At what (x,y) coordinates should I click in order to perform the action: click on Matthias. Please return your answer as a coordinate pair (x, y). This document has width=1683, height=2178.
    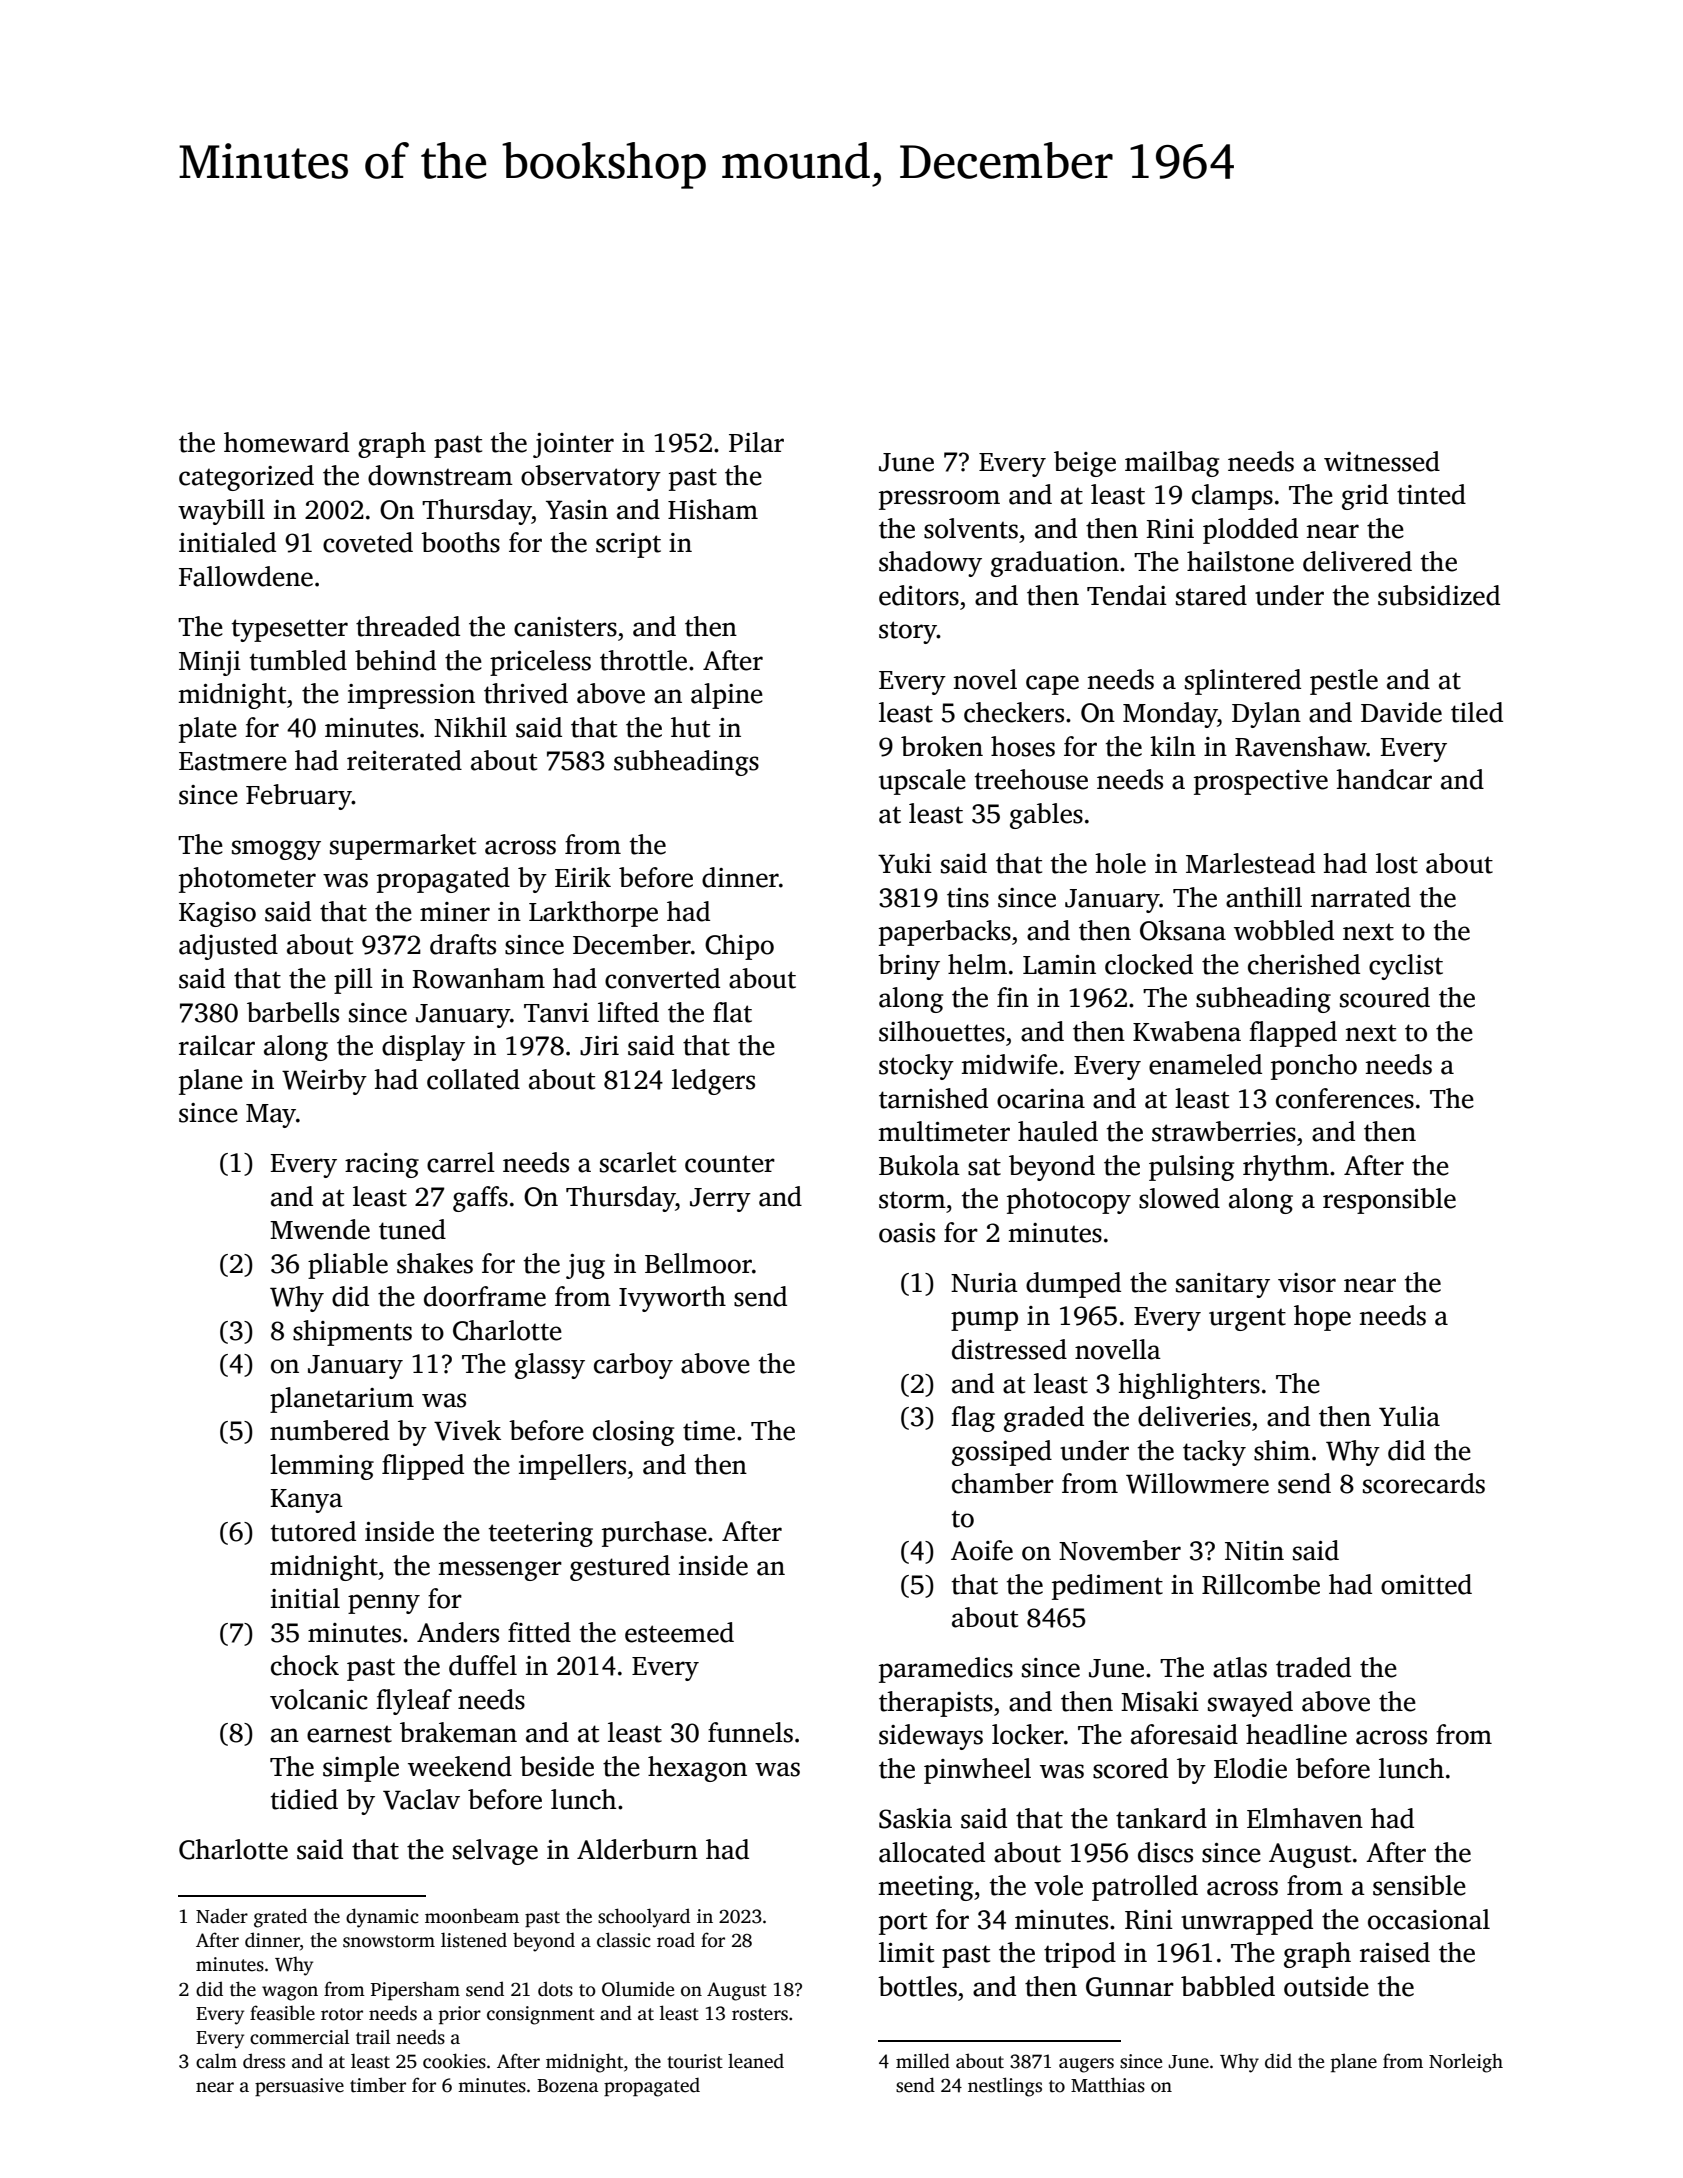
    Looking at the image, I should click on (1108, 2085).
